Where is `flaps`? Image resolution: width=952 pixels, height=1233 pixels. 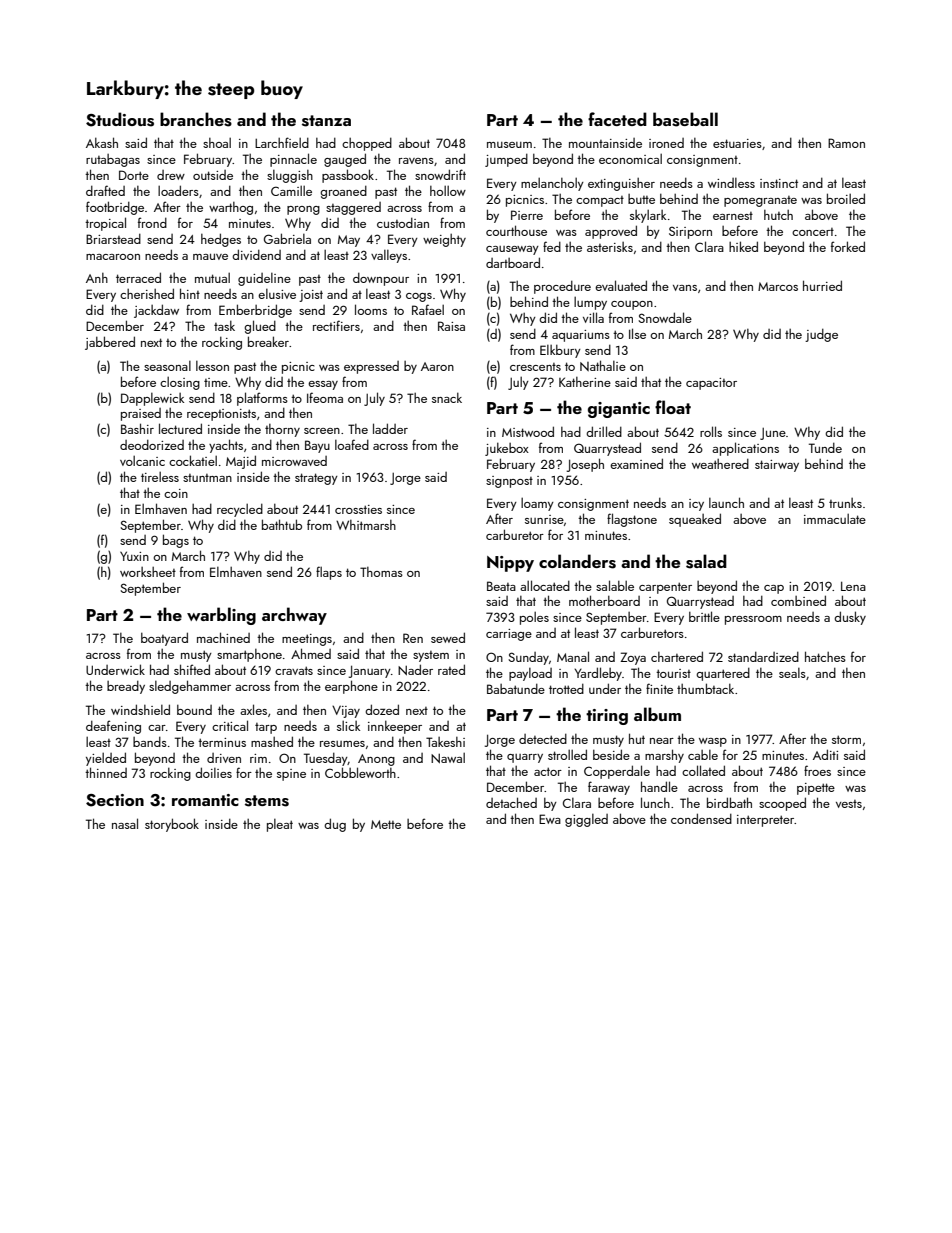 flaps is located at coordinates (329, 573).
